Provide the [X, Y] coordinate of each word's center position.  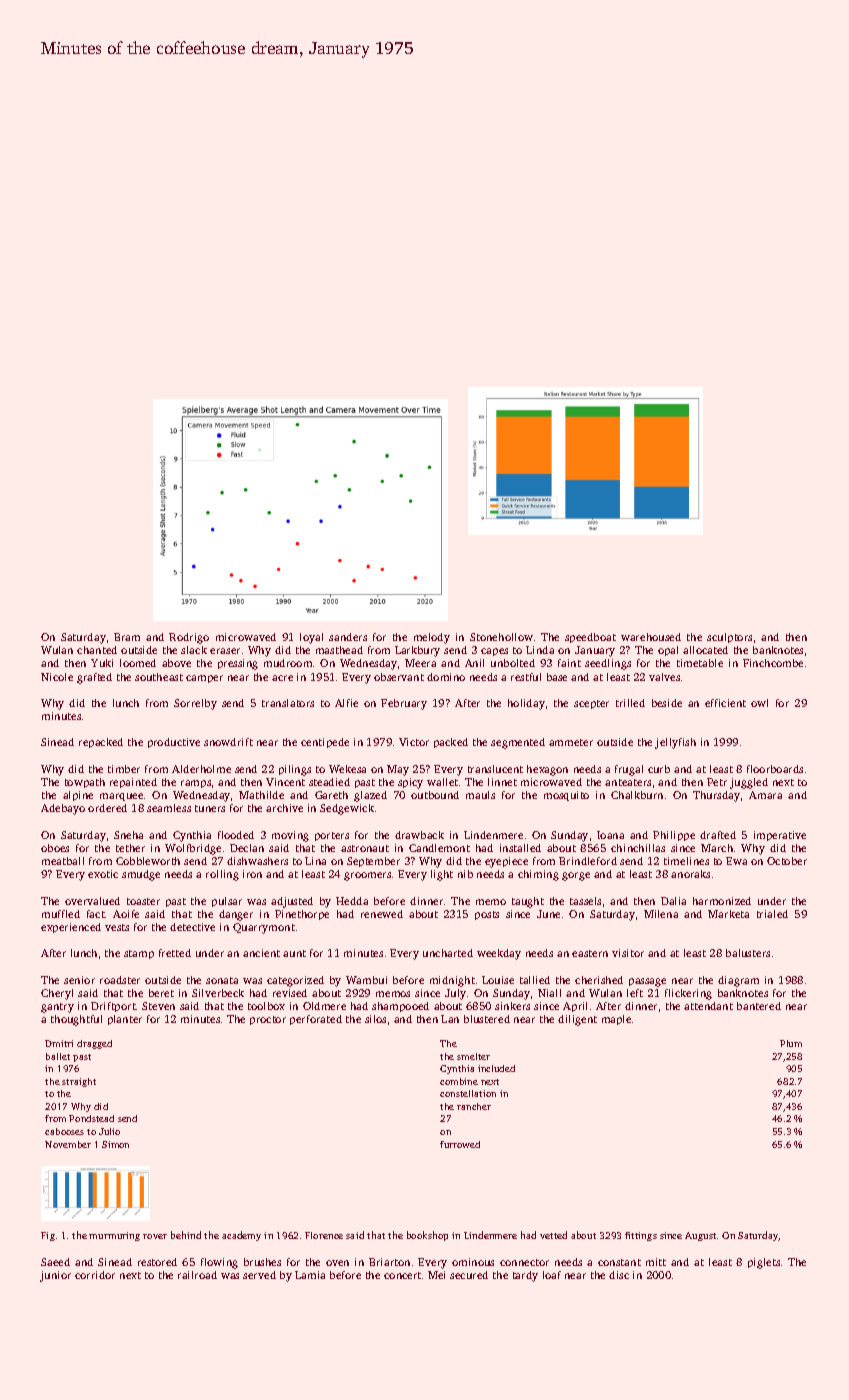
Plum [791, 1043]
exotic [103, 874]
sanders [348, 637]
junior [55, 1276]
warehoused [651, 637]
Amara [765, 795]
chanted [97, 650]
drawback [419, 835]
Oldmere [324, 1006]
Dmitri [59, 1043]
